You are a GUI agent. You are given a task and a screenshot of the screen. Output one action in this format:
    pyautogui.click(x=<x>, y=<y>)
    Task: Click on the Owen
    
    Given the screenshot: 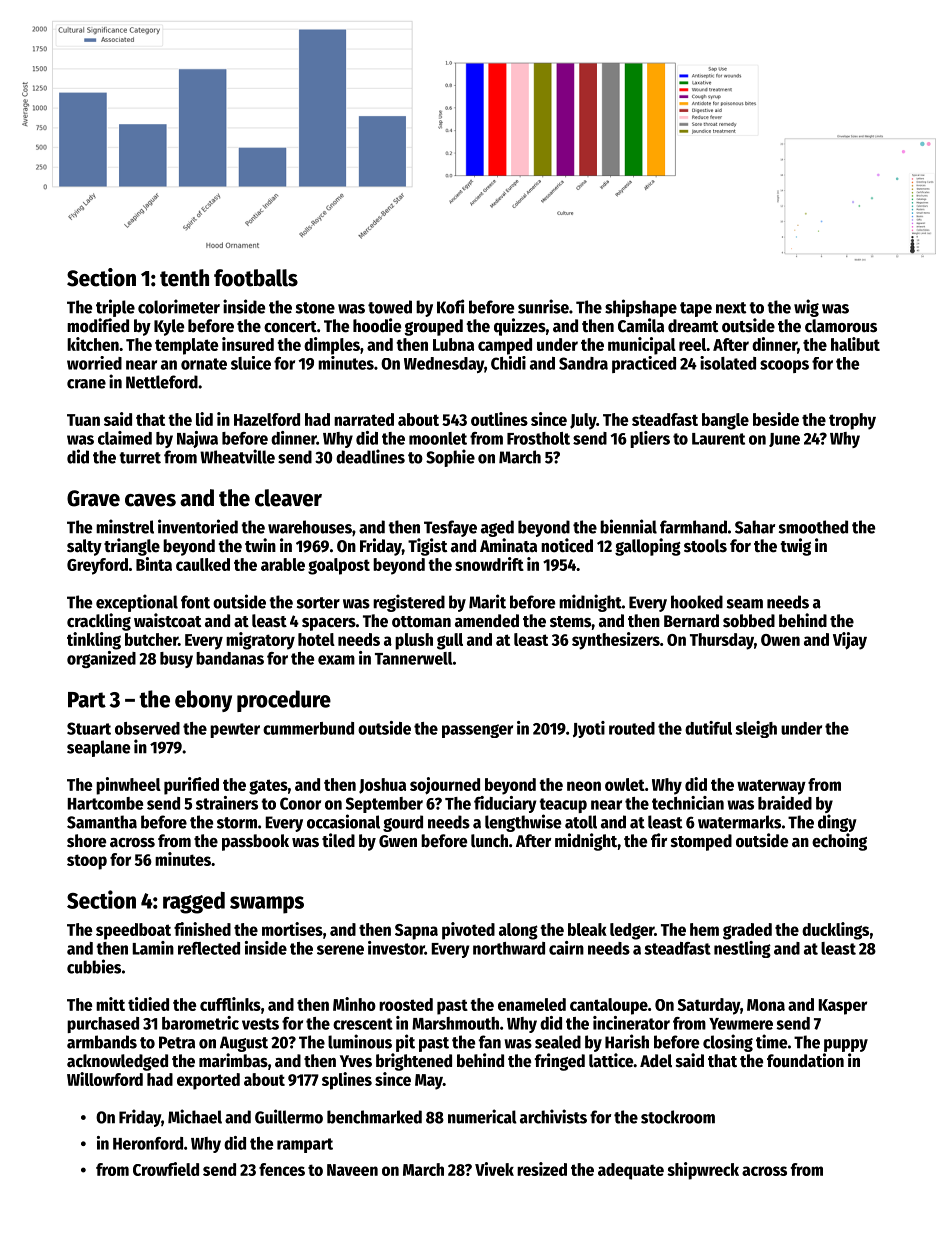 What is the action you would take?
    pyautogui.click(x=780, y=640)
